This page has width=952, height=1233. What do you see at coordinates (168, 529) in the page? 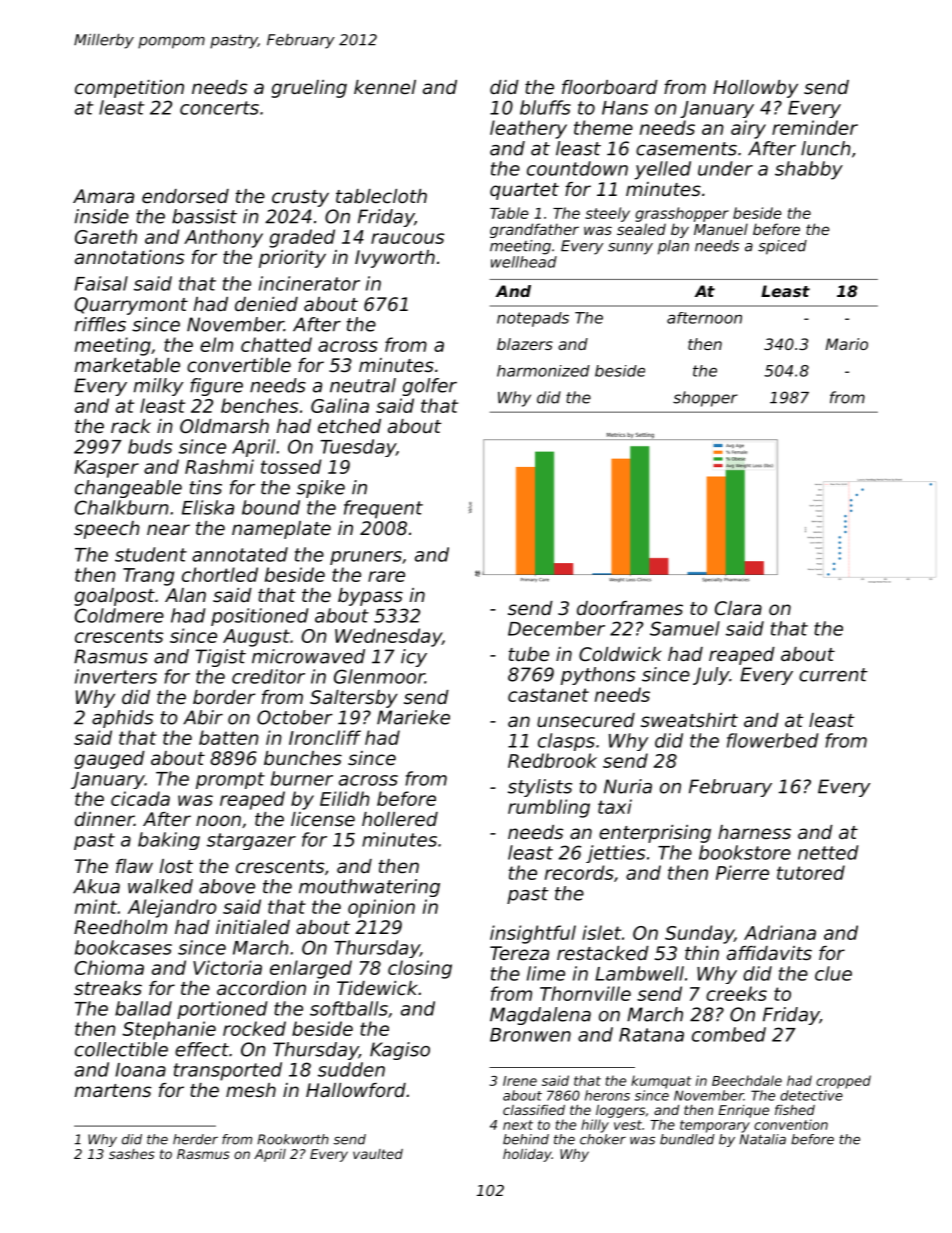
I see `near` at bounding box center [168, 529].
